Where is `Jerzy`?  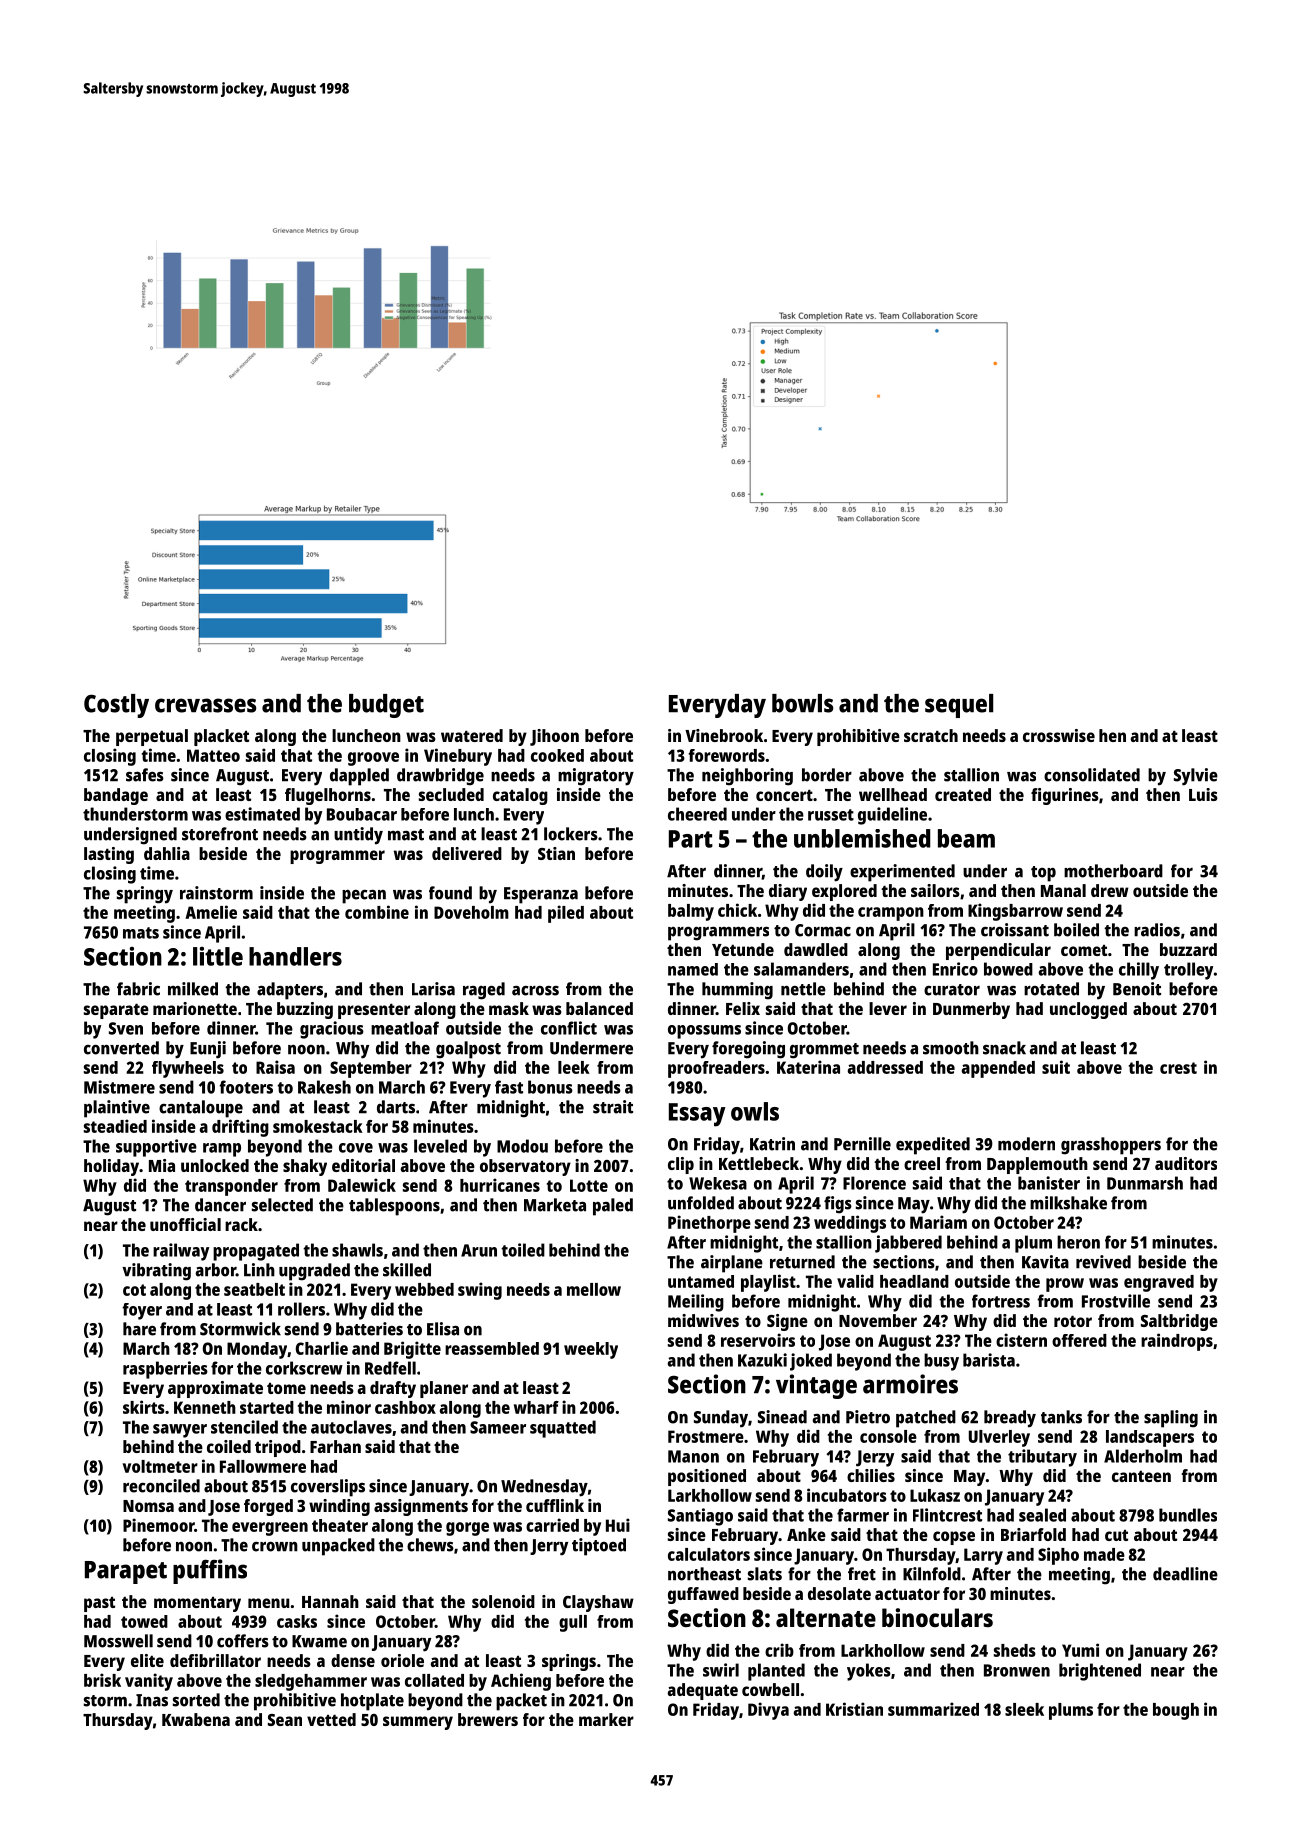 Jerzy is located at coordinates (875, 1458).
